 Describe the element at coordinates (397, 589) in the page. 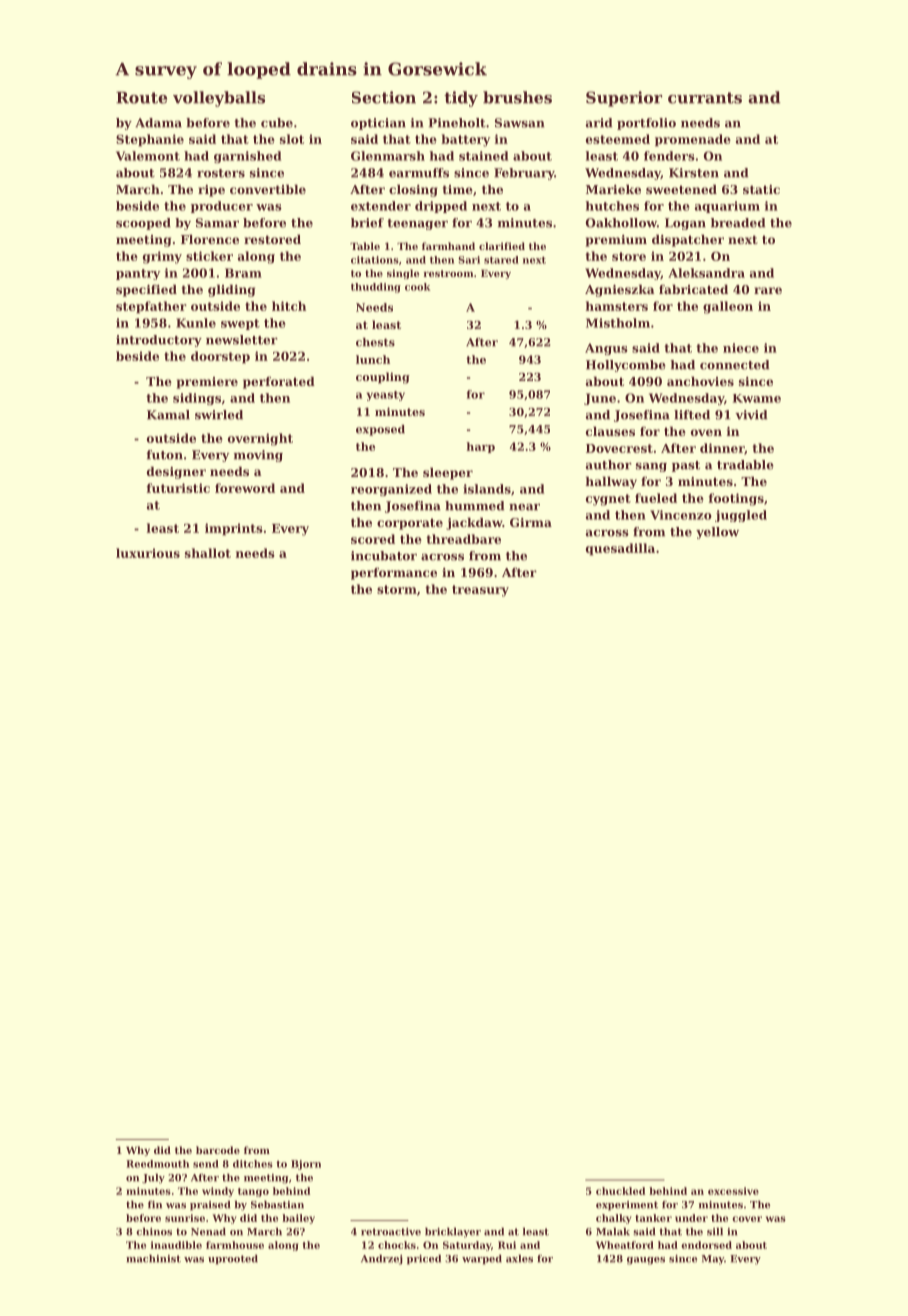

I see `storm` at that location.
